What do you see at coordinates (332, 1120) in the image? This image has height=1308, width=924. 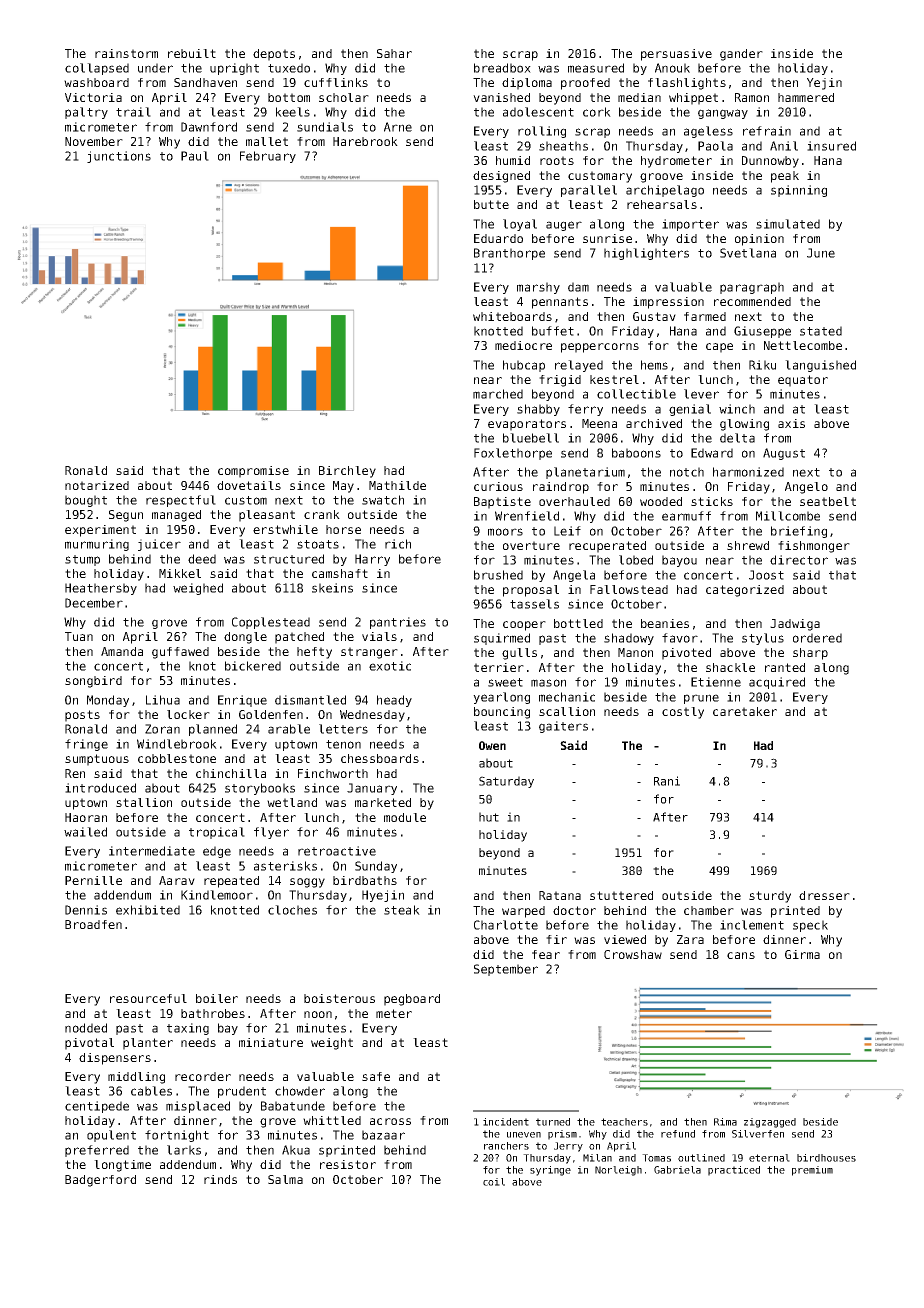 I see `whittled` at bounding box center [332, 1120].
